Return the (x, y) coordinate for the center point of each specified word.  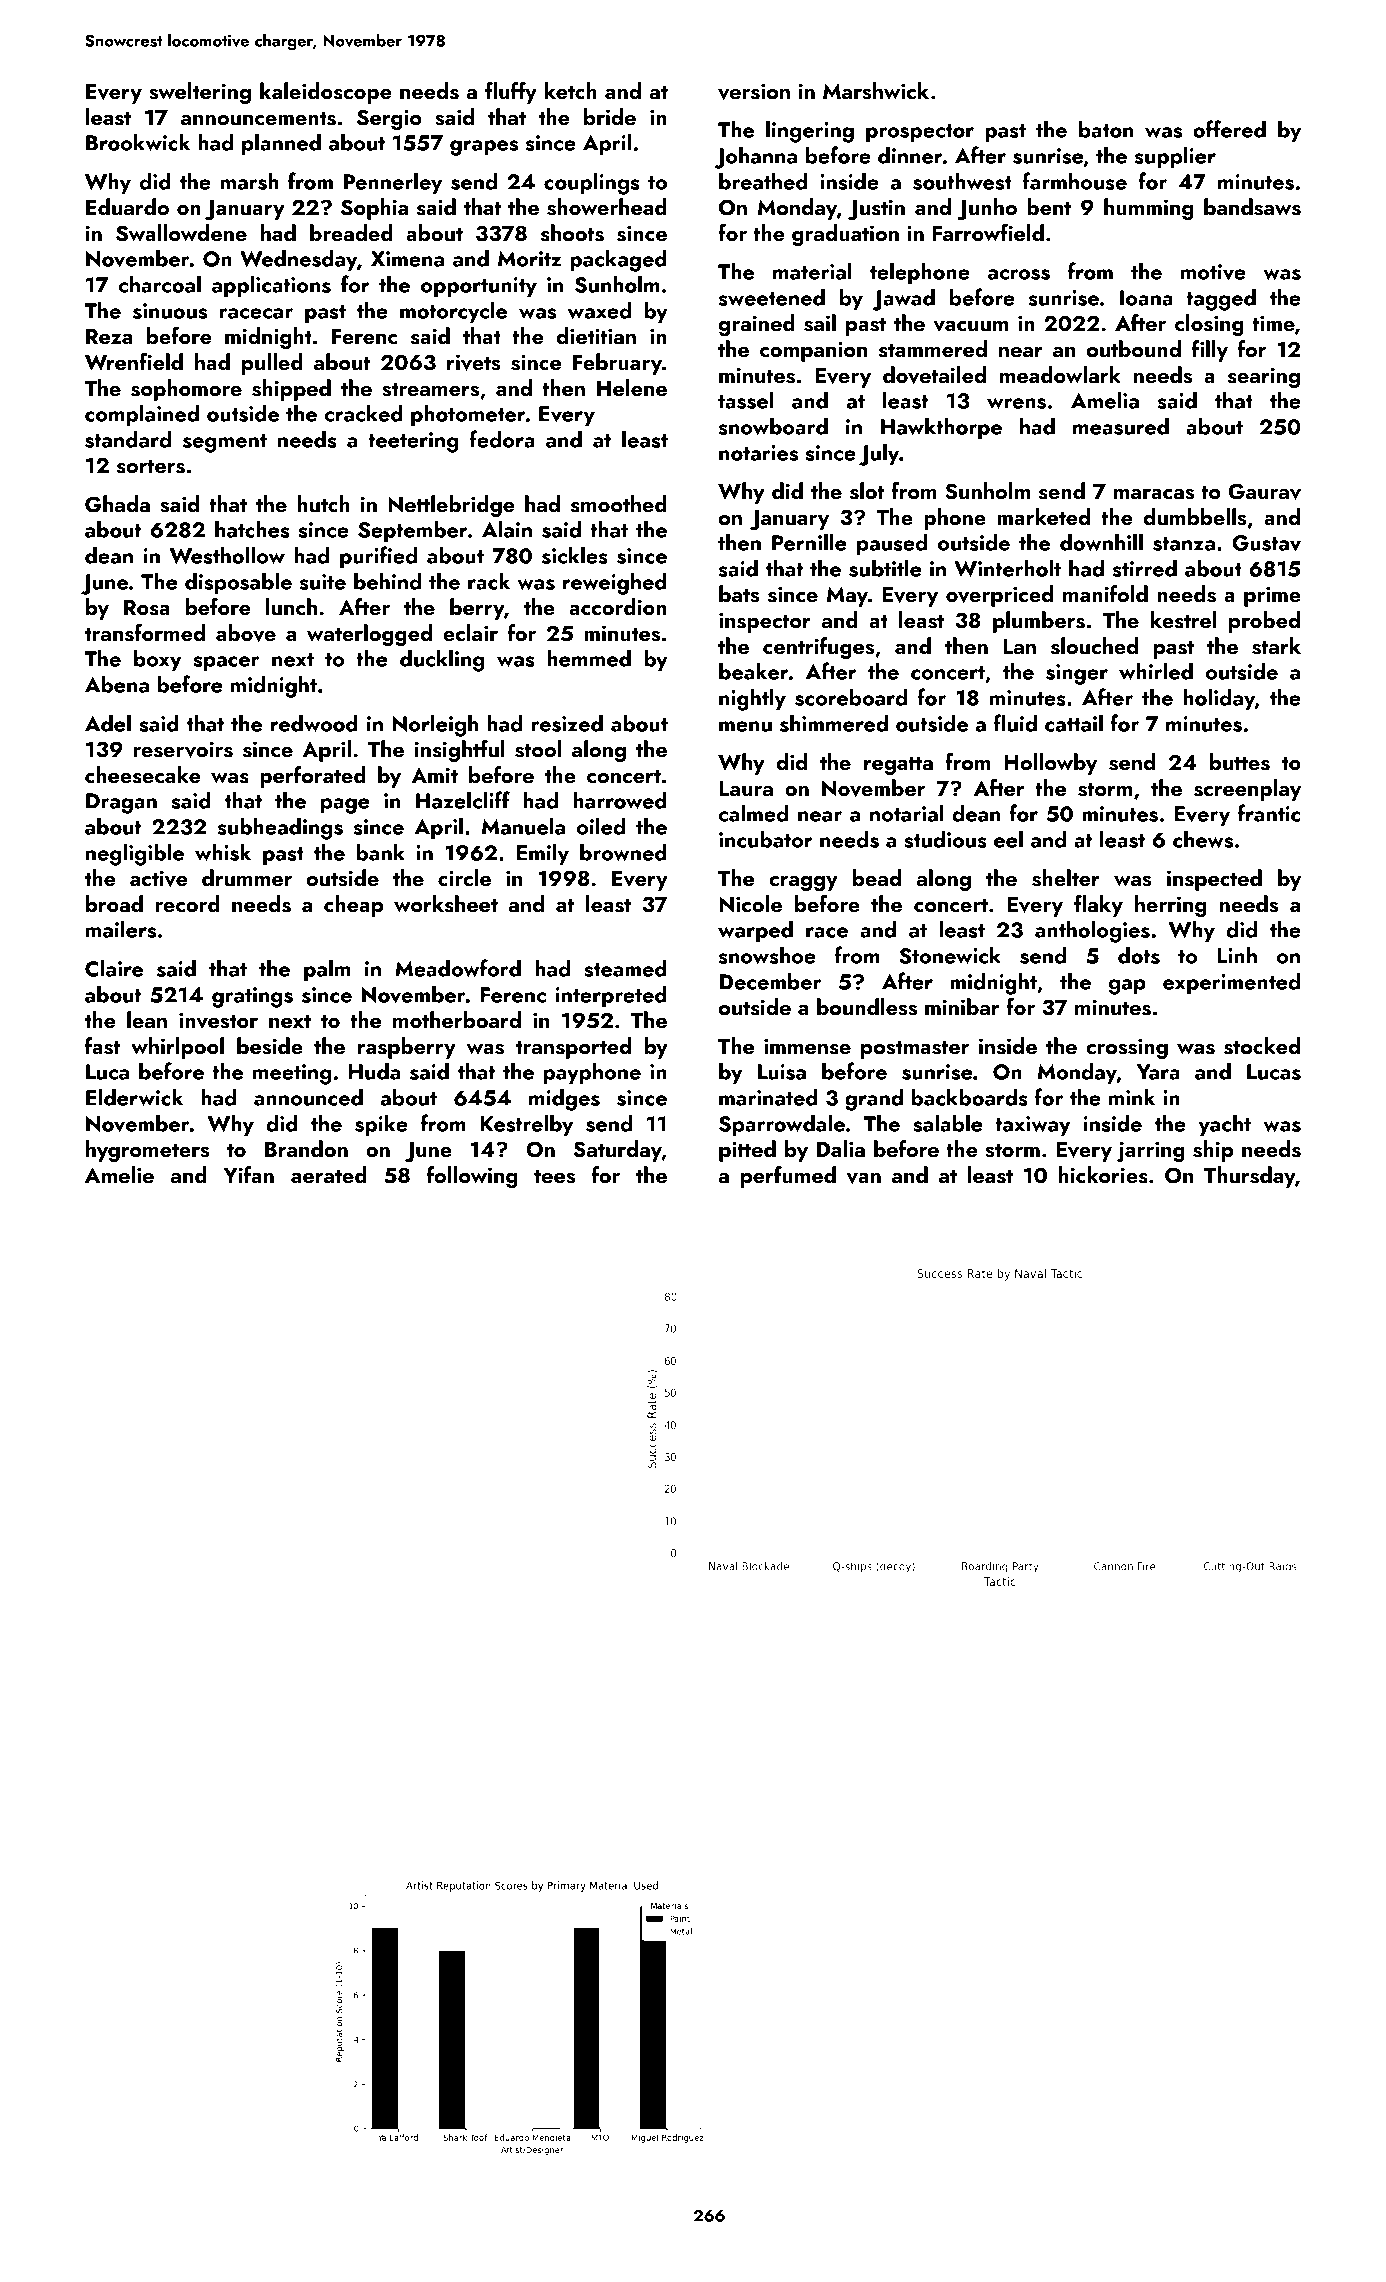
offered (1229, 129)
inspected (1214, 880)
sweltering (200, 93)
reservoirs (183, 749)
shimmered (834, 723)
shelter (1066, 878)
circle (464, 877)
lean (147, 1019)
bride (610, 116)
